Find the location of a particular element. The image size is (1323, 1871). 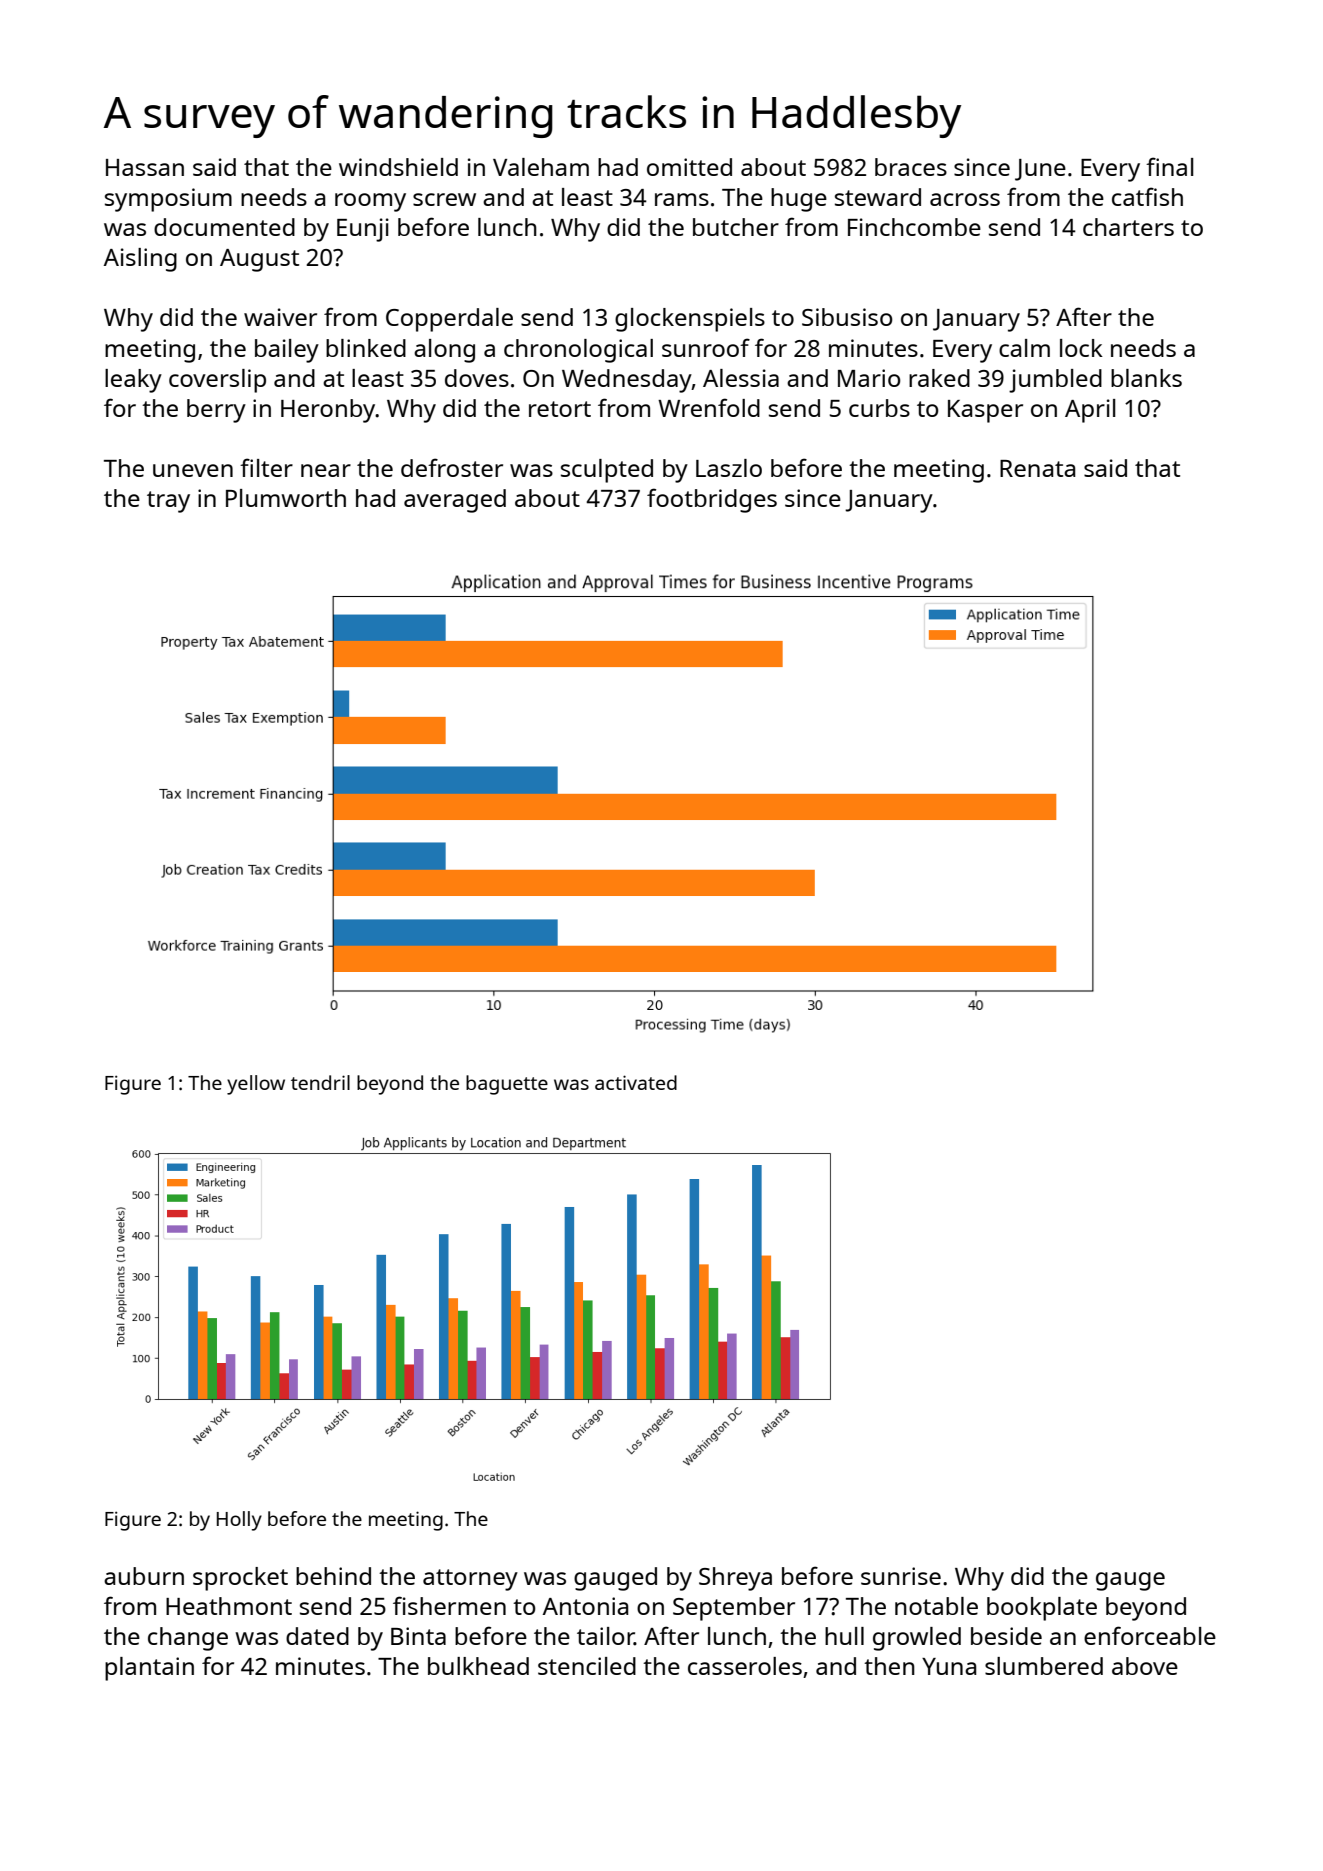

bulkhead is located at coordinates (478, 1666).
